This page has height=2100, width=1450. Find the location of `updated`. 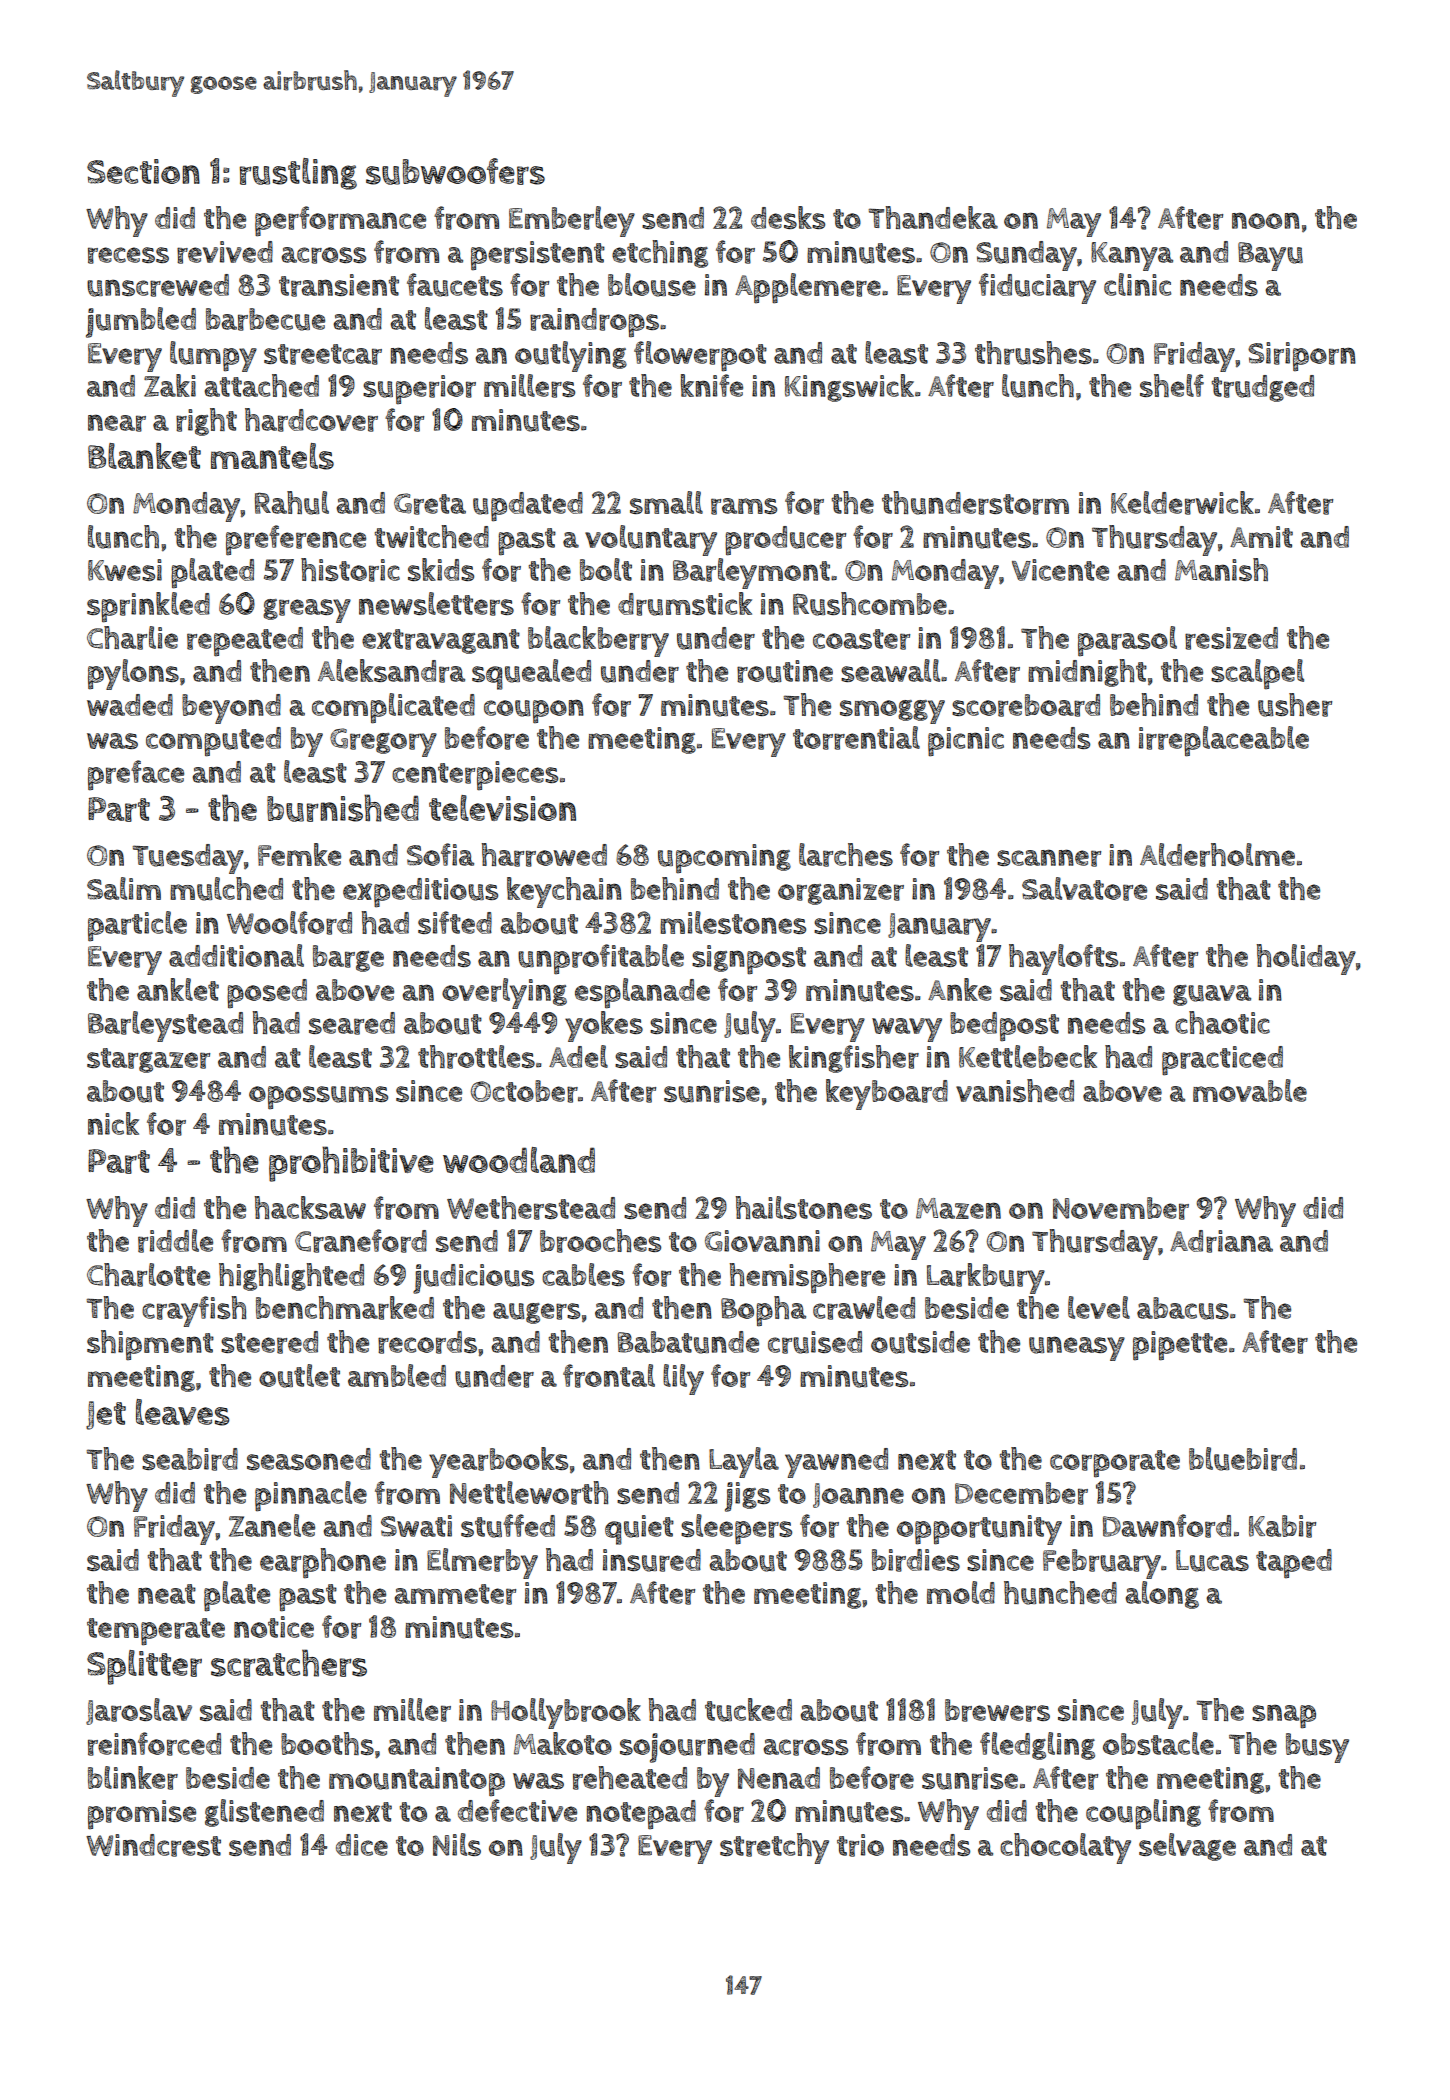

updated is located at coordinates (528, 506).
